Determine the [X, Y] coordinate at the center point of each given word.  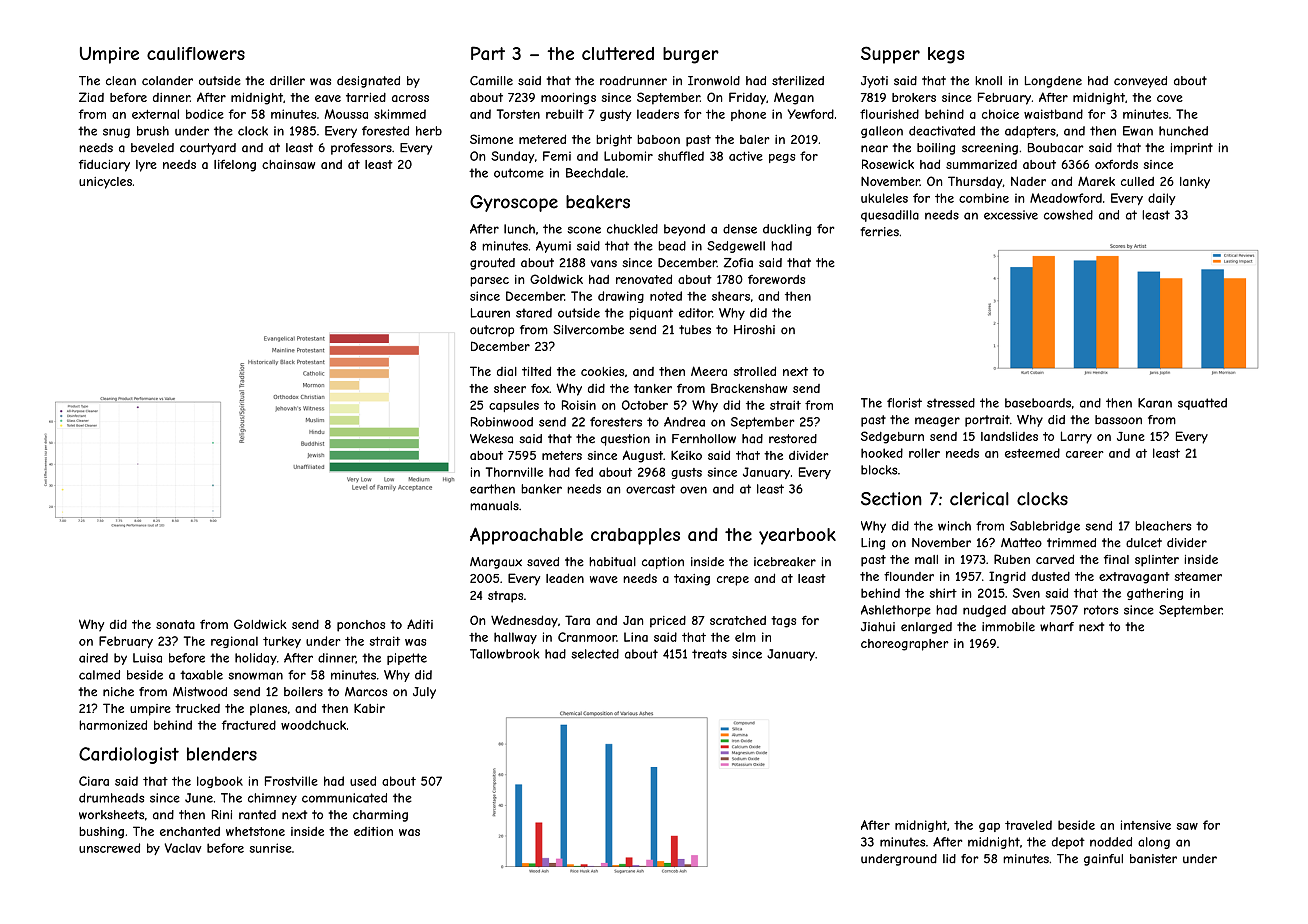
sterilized [798, 81]
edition [373, 831]
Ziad [91, 97]
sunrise [271, 848]
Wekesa [491, 439]
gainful [1103, 860]
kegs [946, 55]
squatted [1202, 404]
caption [663, 563]
